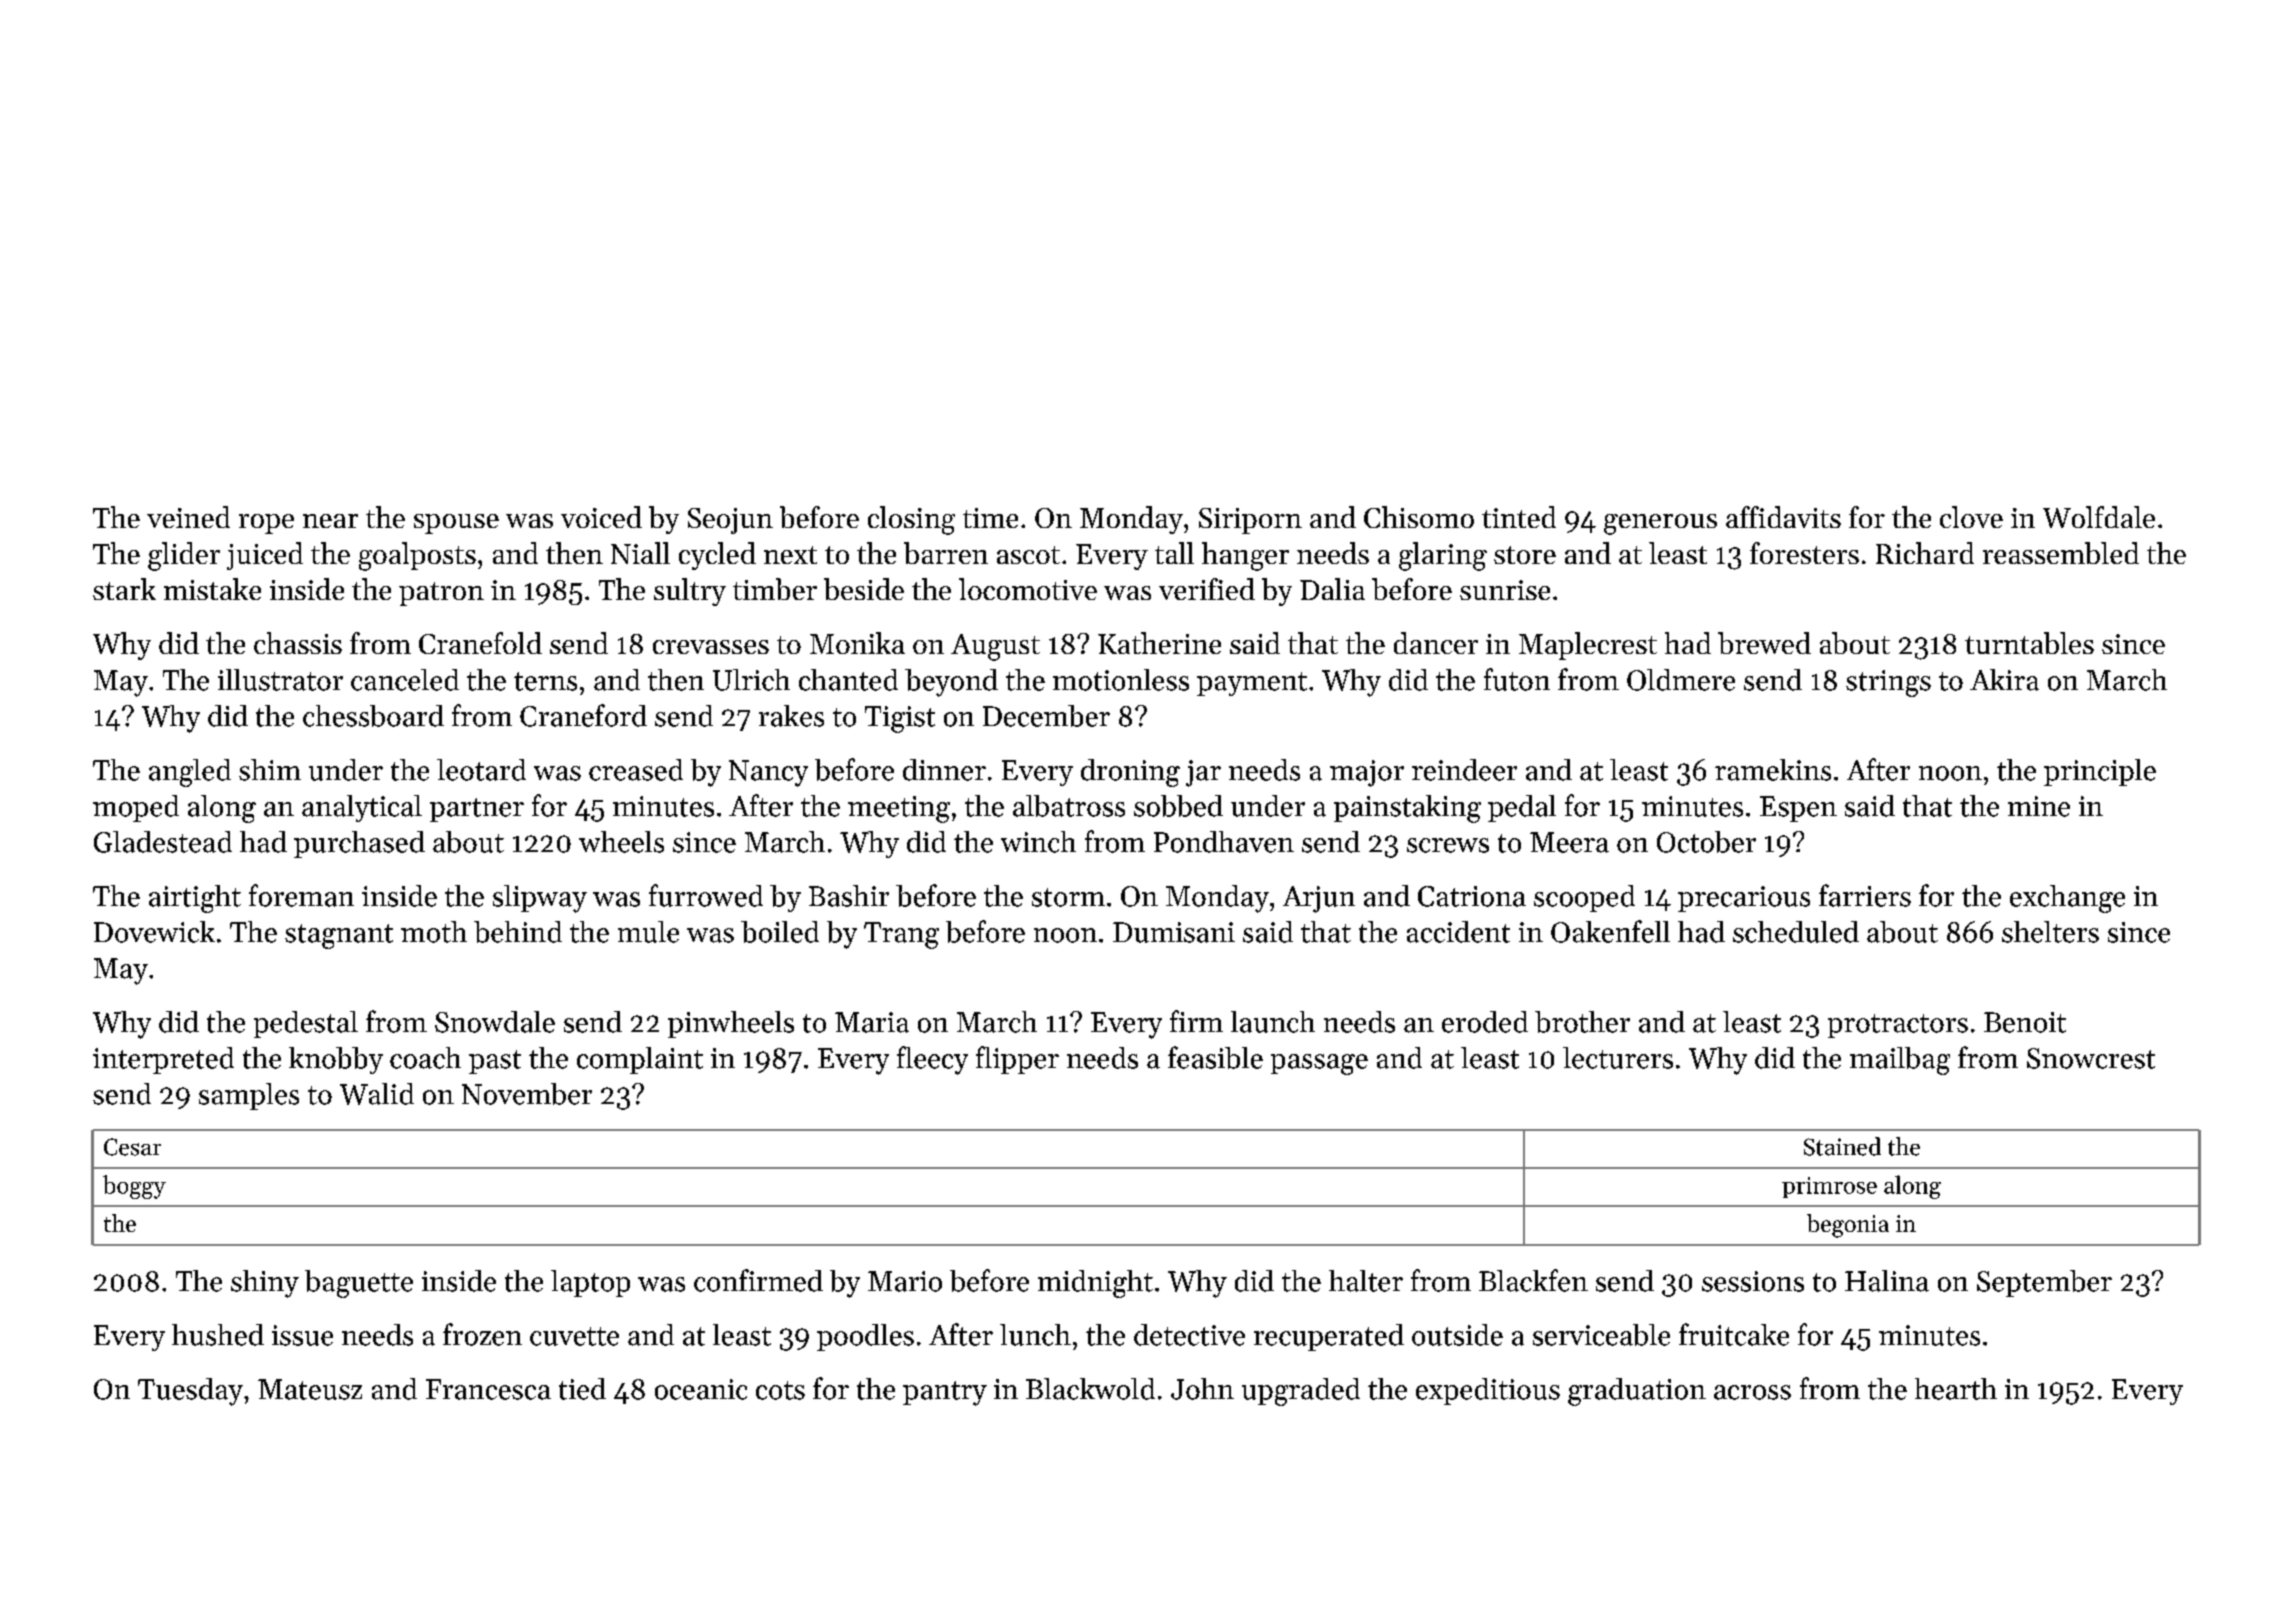  What do you see at coordinates (1301, 1392) in the screenshot?
I see `upgraded` at bounding box center [1301, 1392].
